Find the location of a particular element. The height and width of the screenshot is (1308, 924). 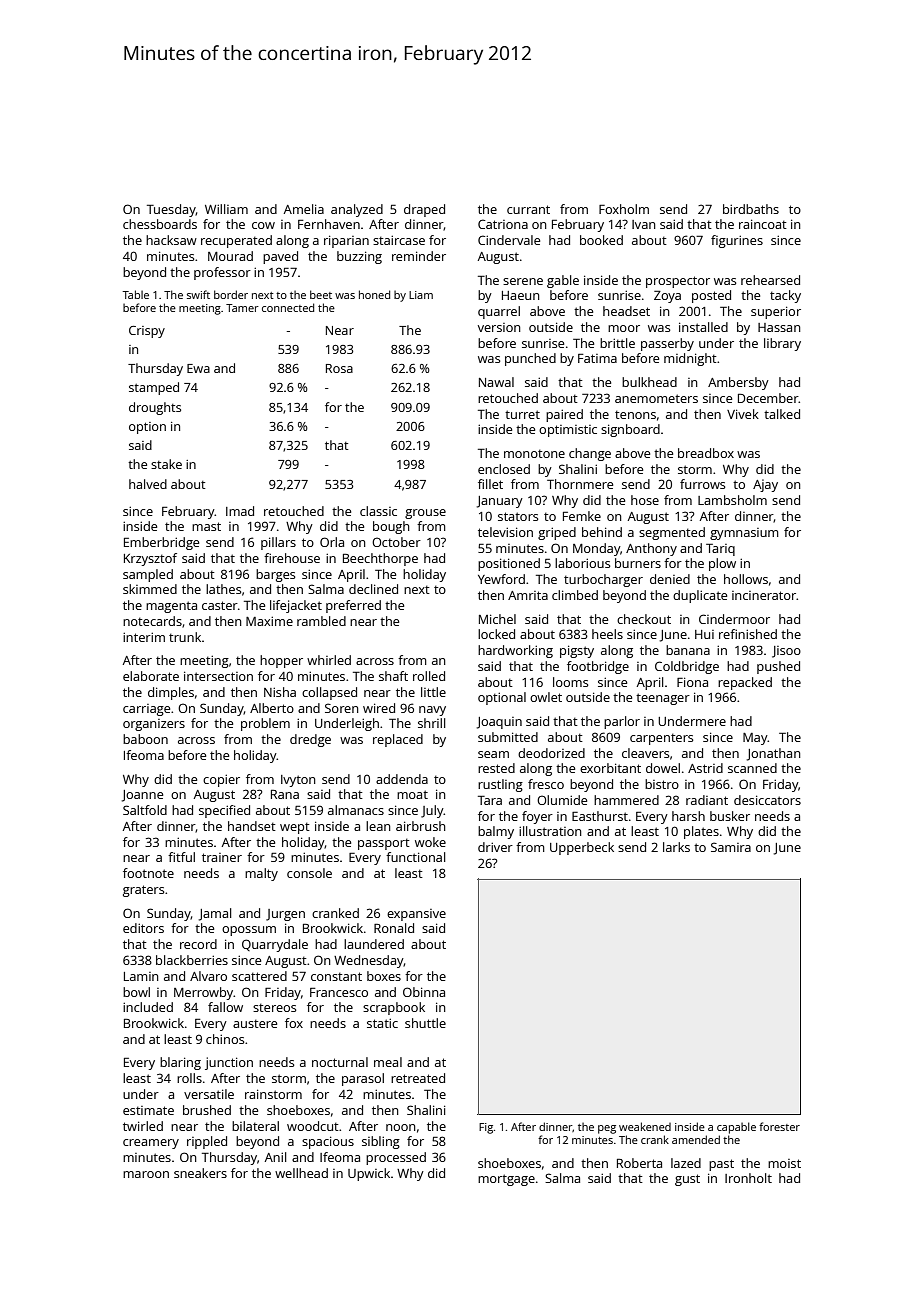

sneakers is located at coordinates (200, 1173).
